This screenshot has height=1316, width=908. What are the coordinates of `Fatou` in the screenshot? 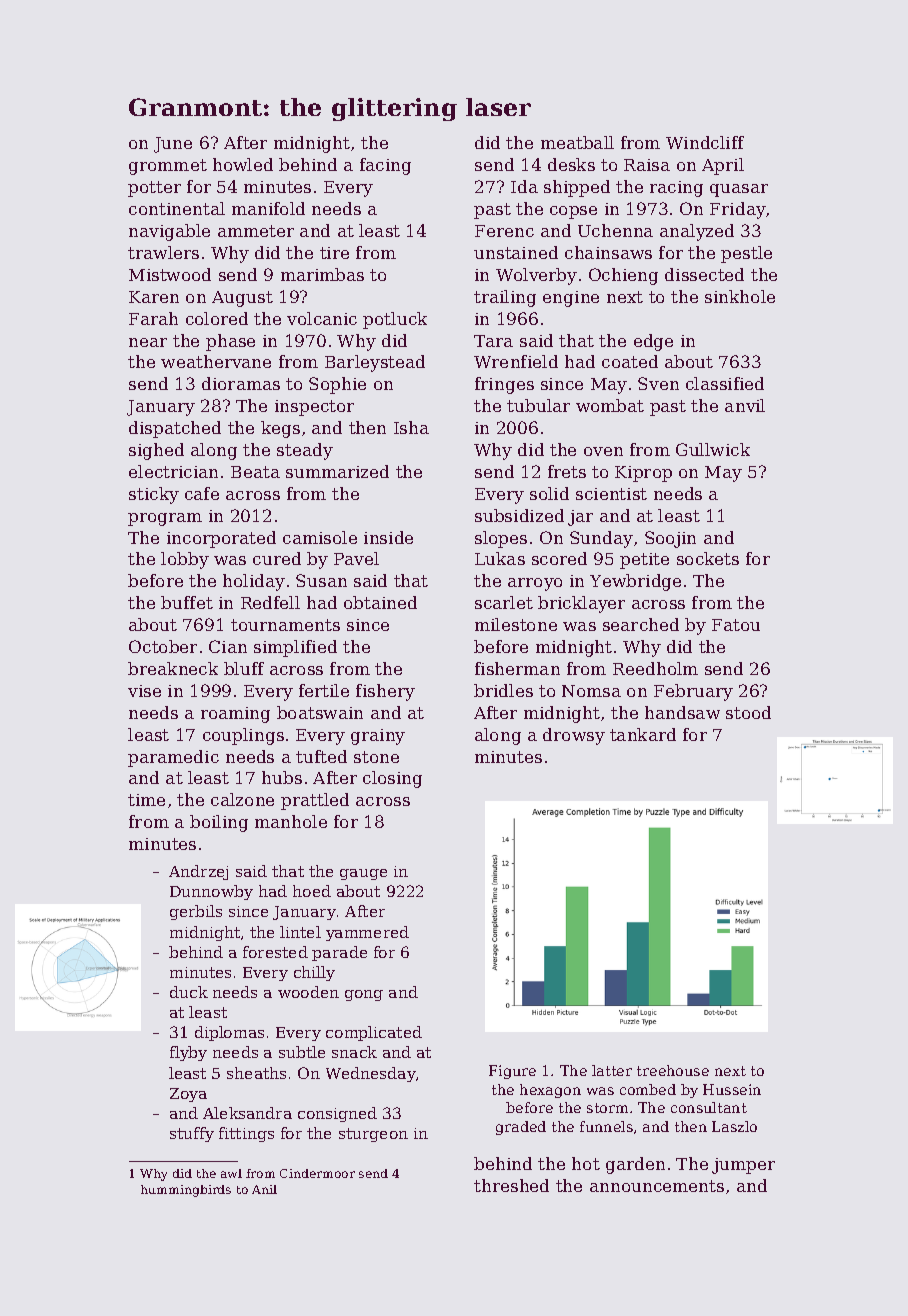 It's located at (736, 625).
